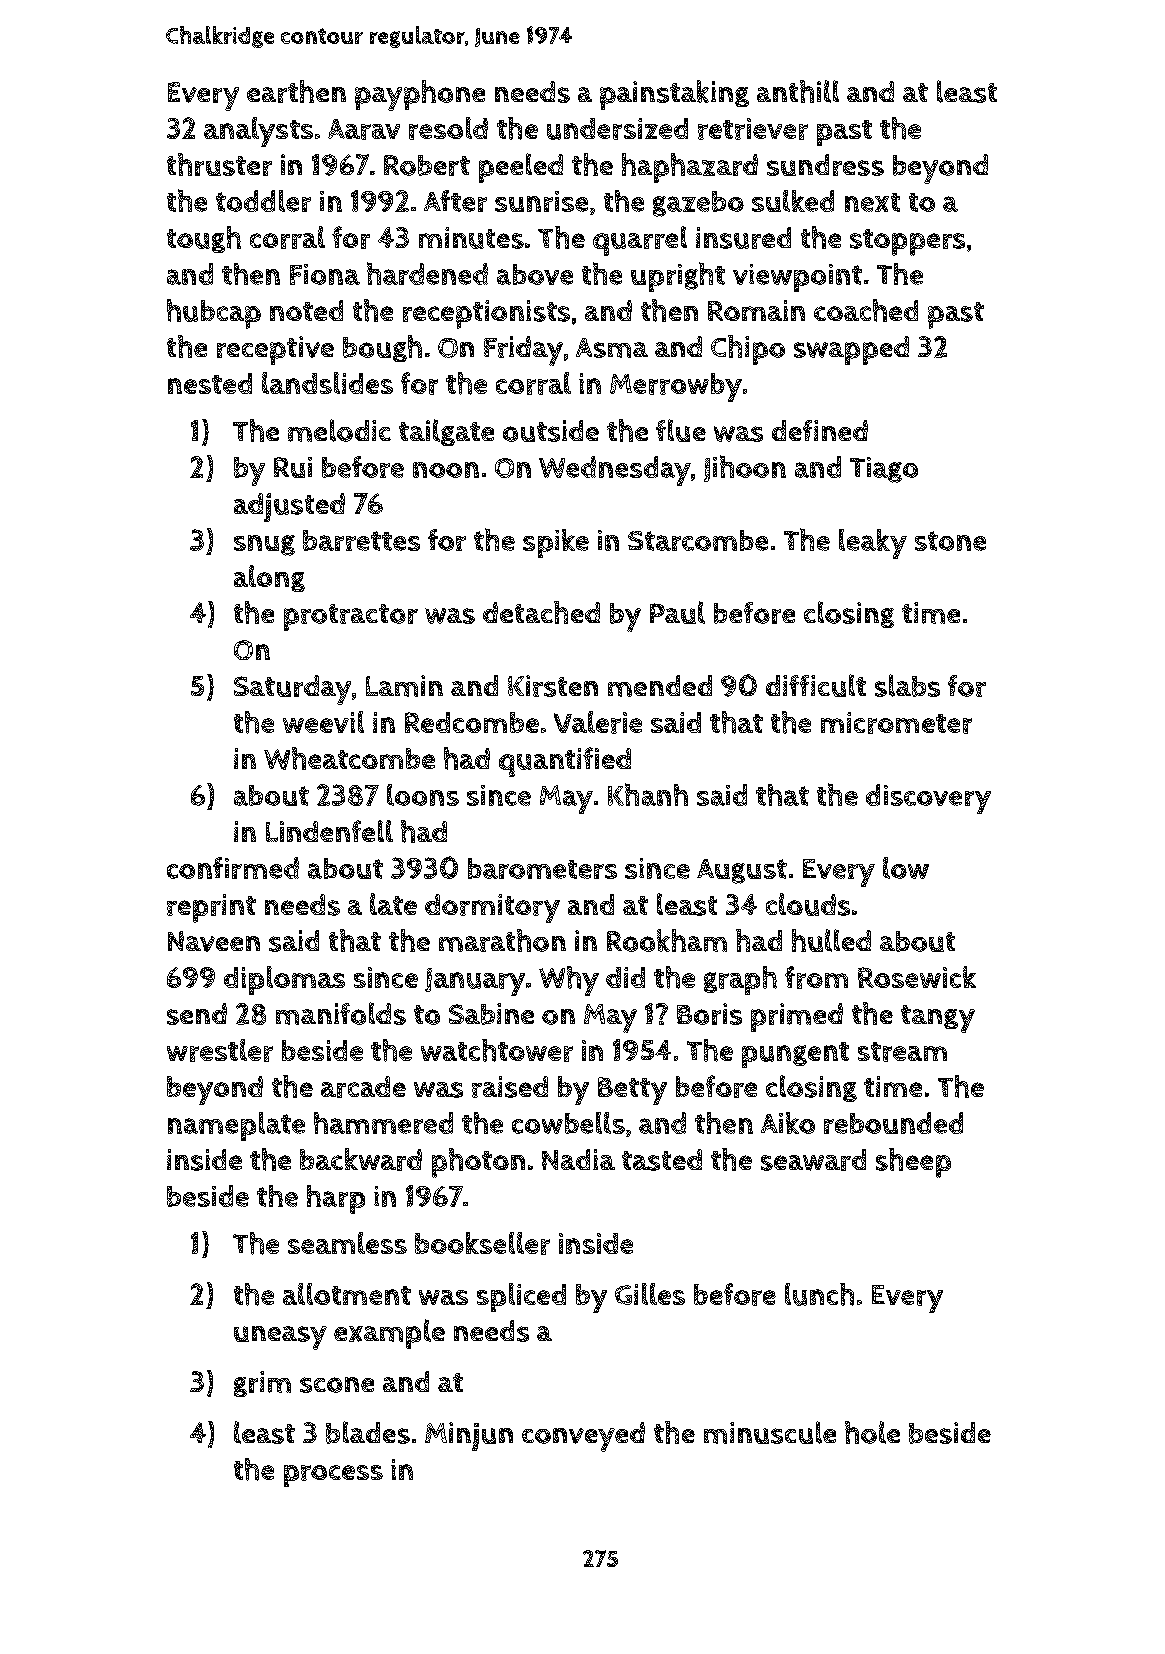 The image size is (1165, 1654). Describe the element at coordinates (797, 1017) in the document. I see `primed` at that location.
